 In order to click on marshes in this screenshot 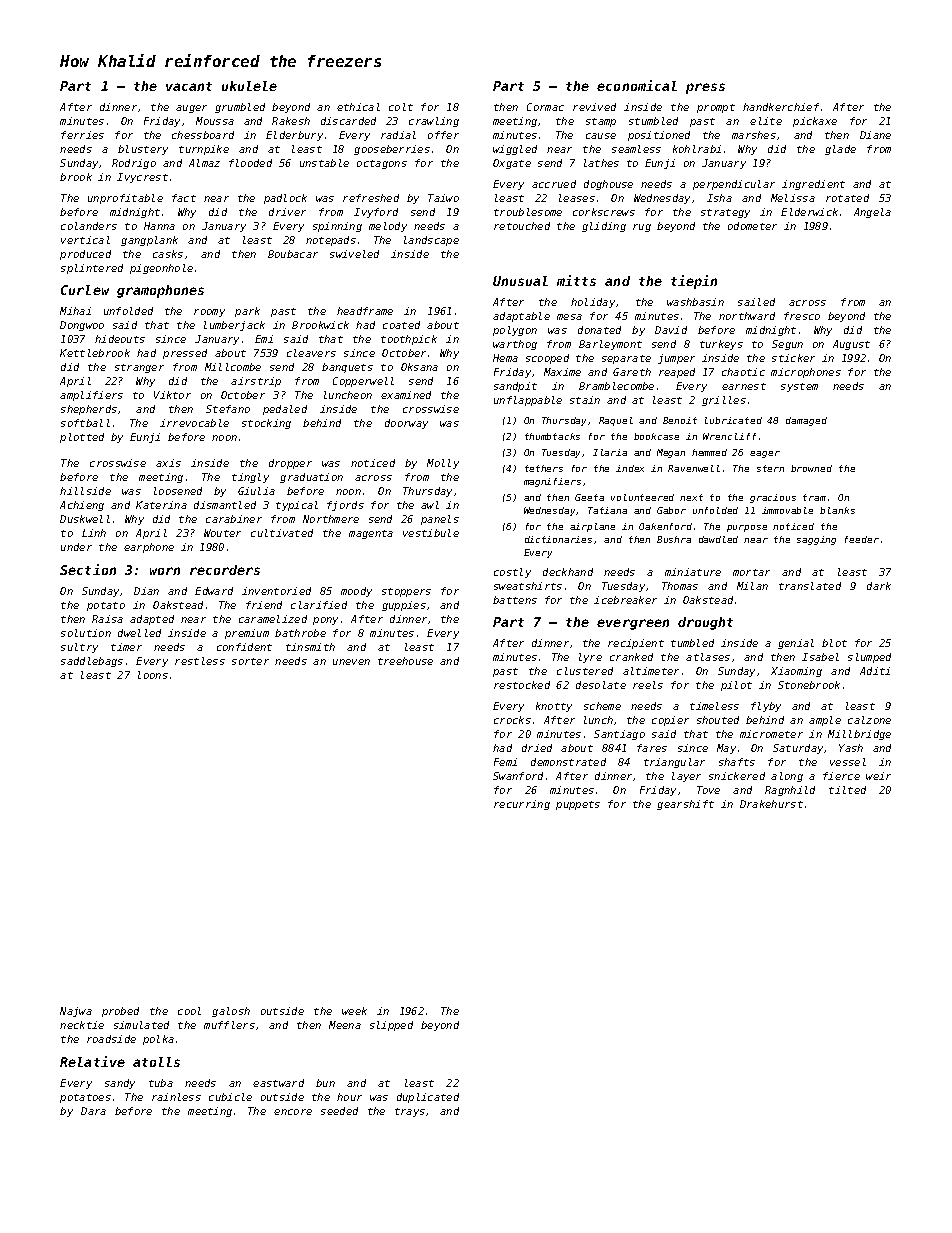, I will do `click(754, 135)`.
